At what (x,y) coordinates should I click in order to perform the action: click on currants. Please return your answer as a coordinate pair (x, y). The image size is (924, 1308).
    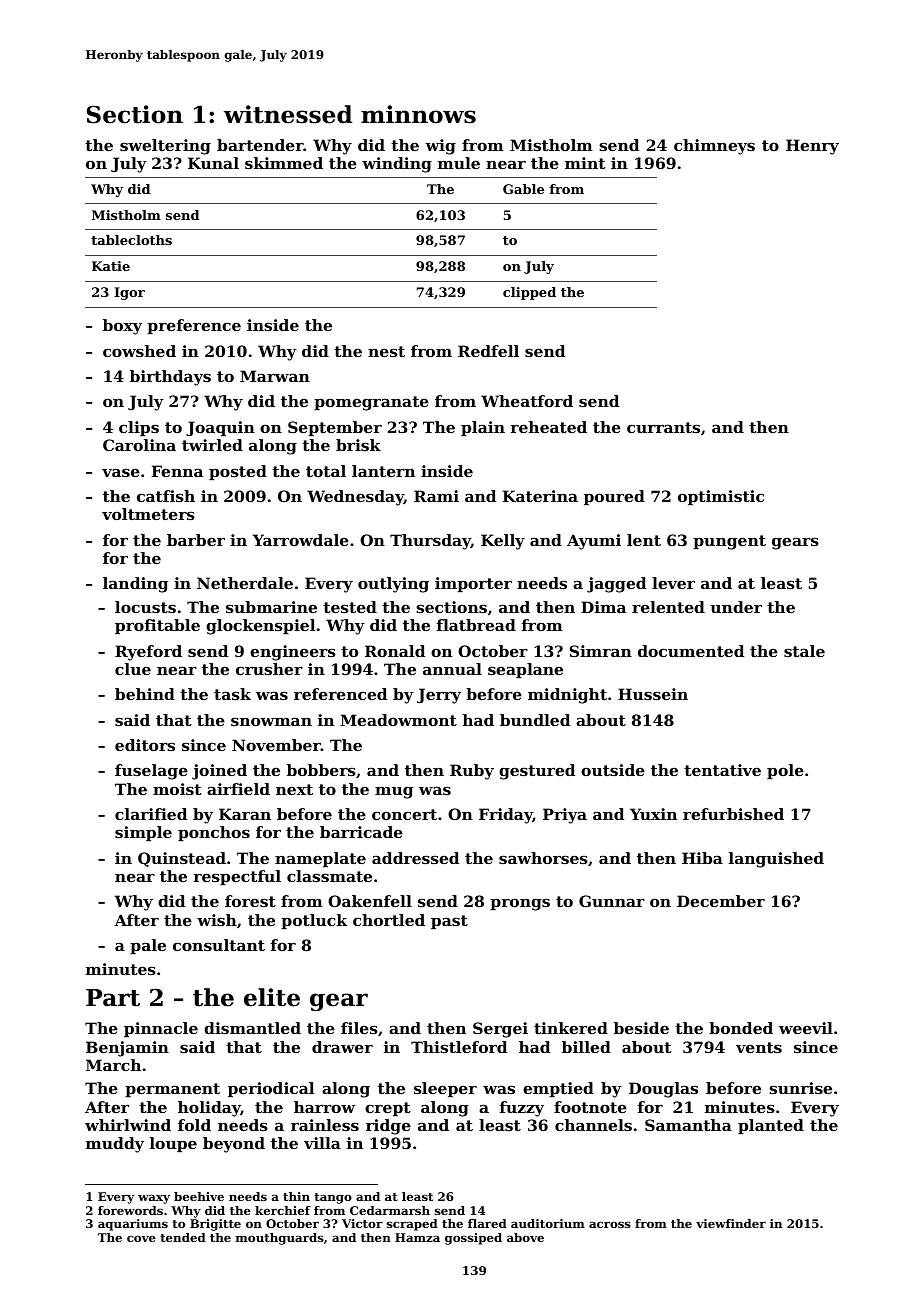
    Looking at the image, I should click on (663, 427).
